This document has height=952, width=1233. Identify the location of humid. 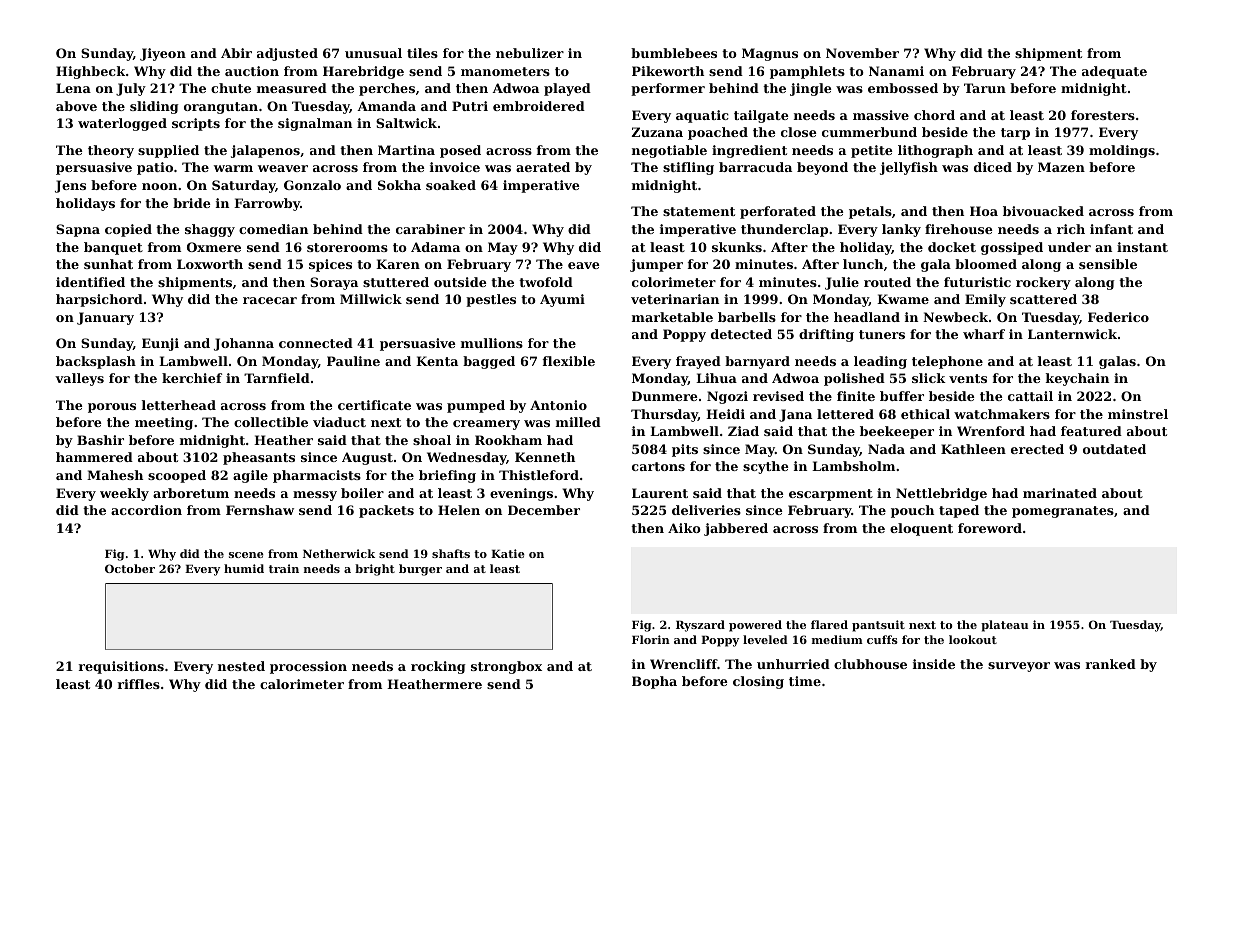
(244, 568).
